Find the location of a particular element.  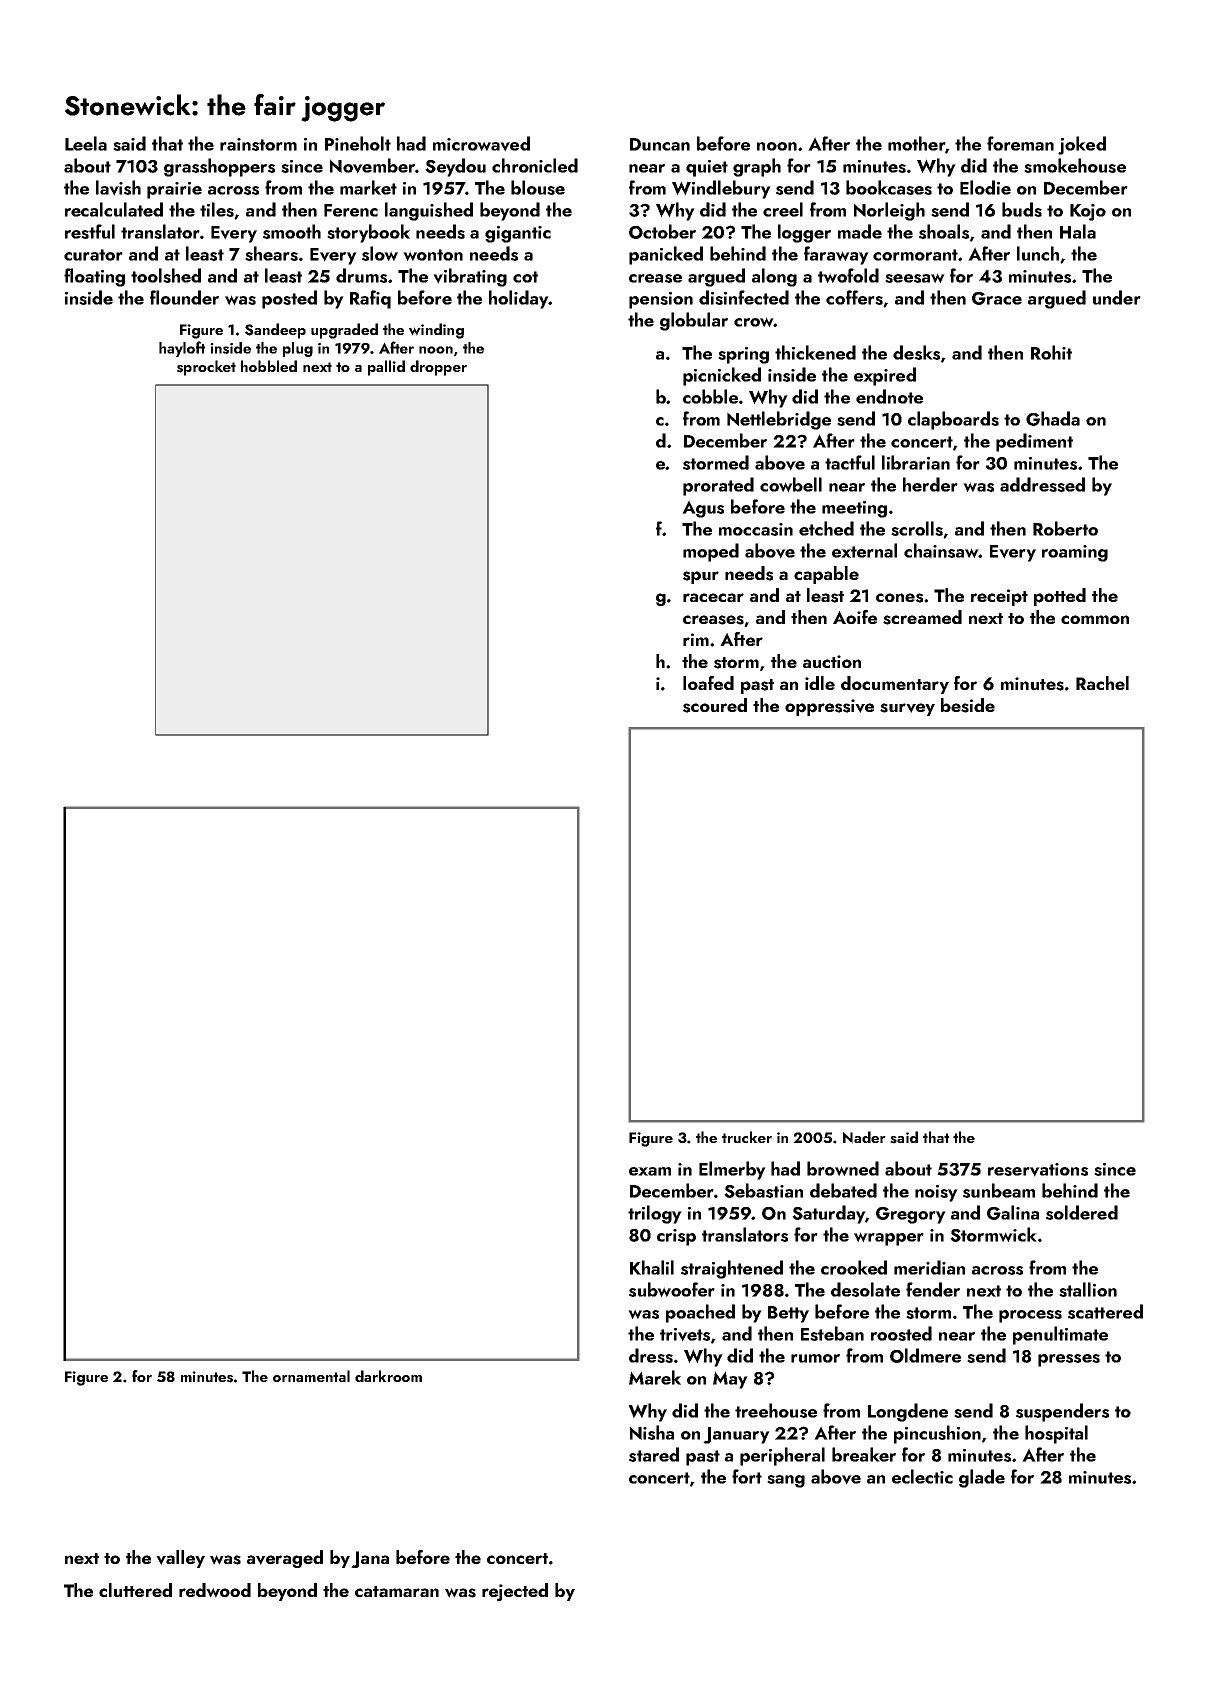

darkroom is located at coordinates (388, 1376).
